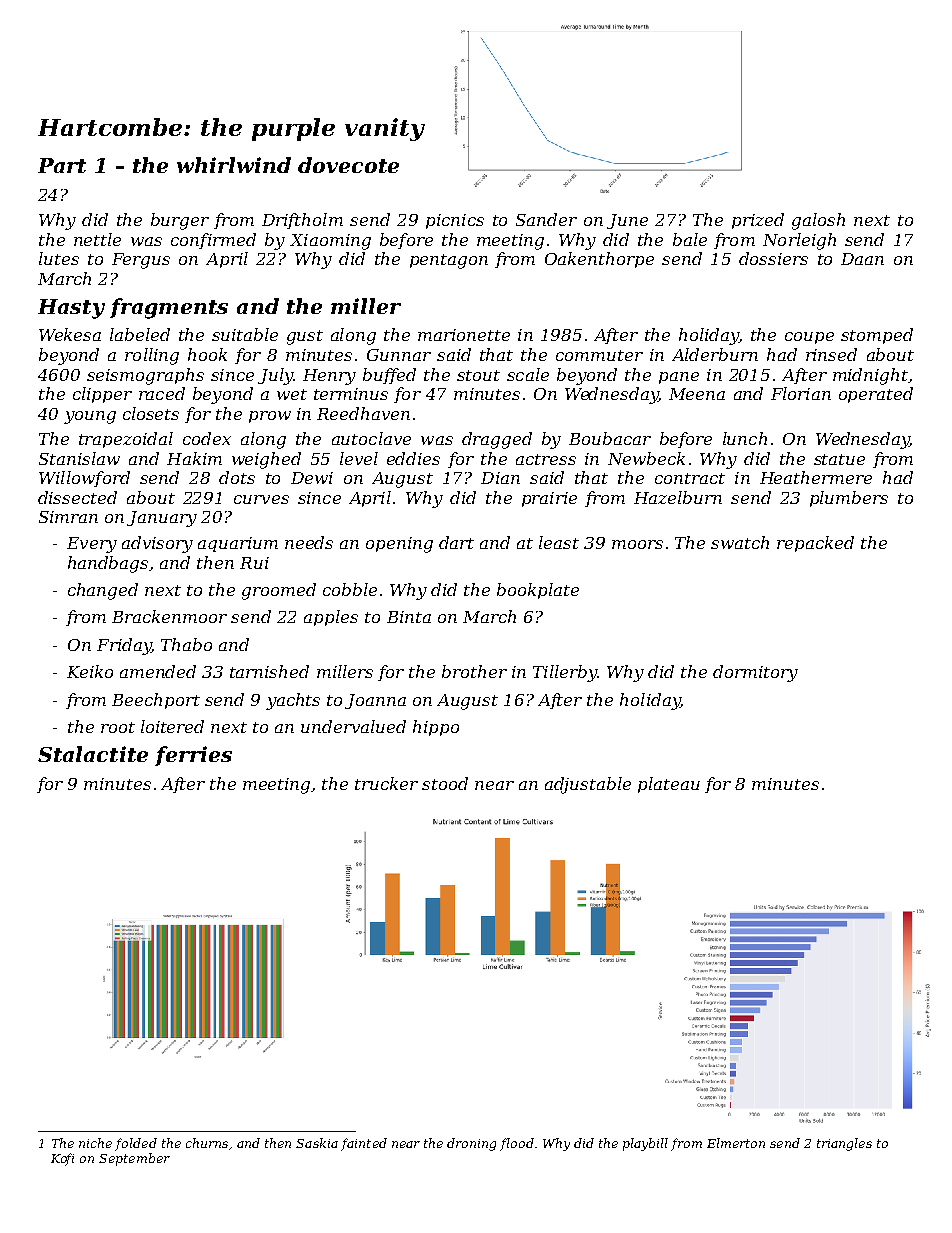  Describe the element at coordinates (62, 165) in the screenshot. I see `Part` at that location.
